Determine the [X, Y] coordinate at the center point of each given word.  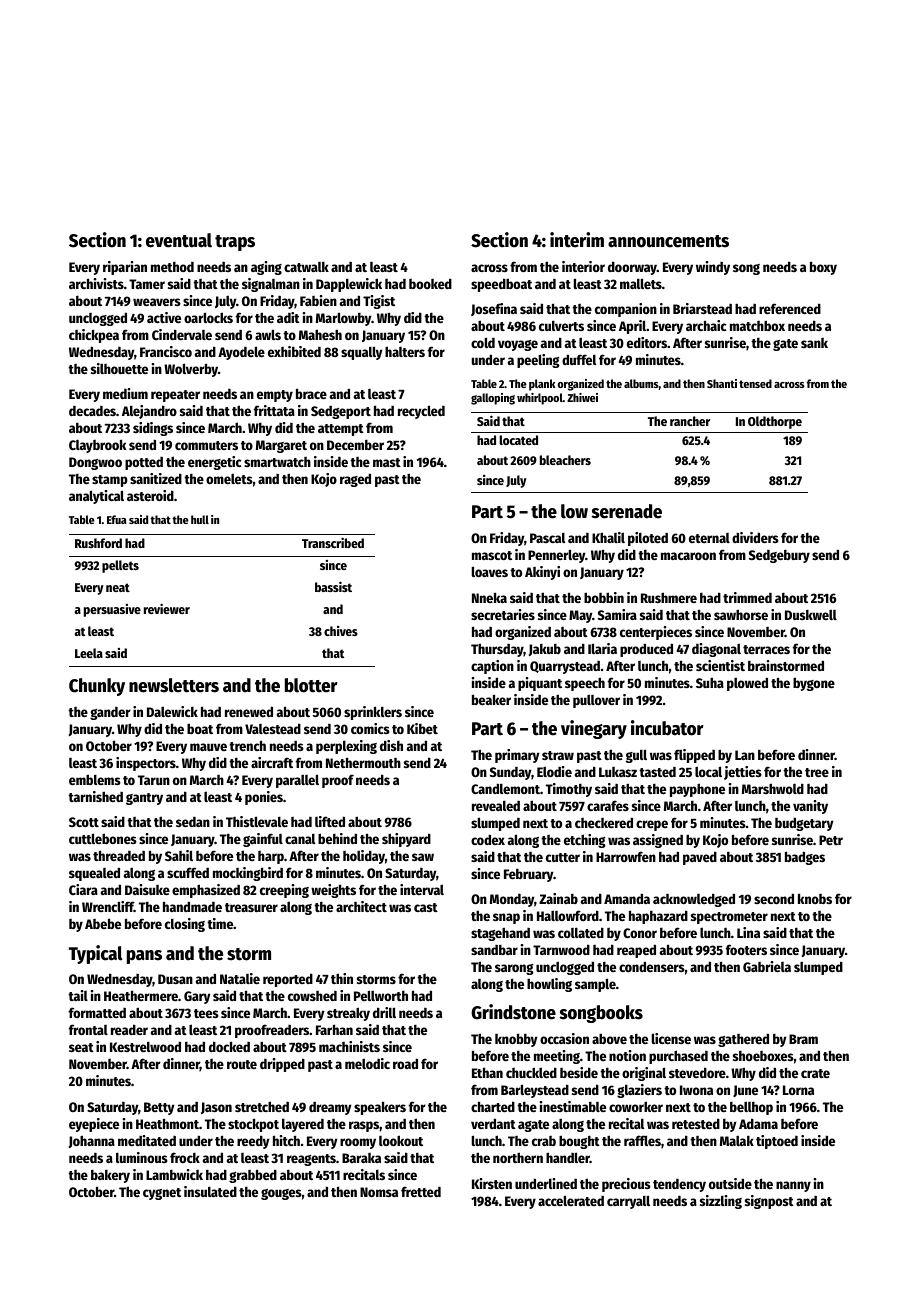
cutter [563, 857]
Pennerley [556, 556]
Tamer [147, 284]
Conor [640, 933]
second [774, 898]
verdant [493, 1123]
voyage [518, 345]
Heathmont [167, 1123]
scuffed [188, 872]
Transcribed [333, 542]
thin [342, 978]
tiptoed [777, 1142]
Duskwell [811, 614]
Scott [84, 822]
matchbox [757, 325]
